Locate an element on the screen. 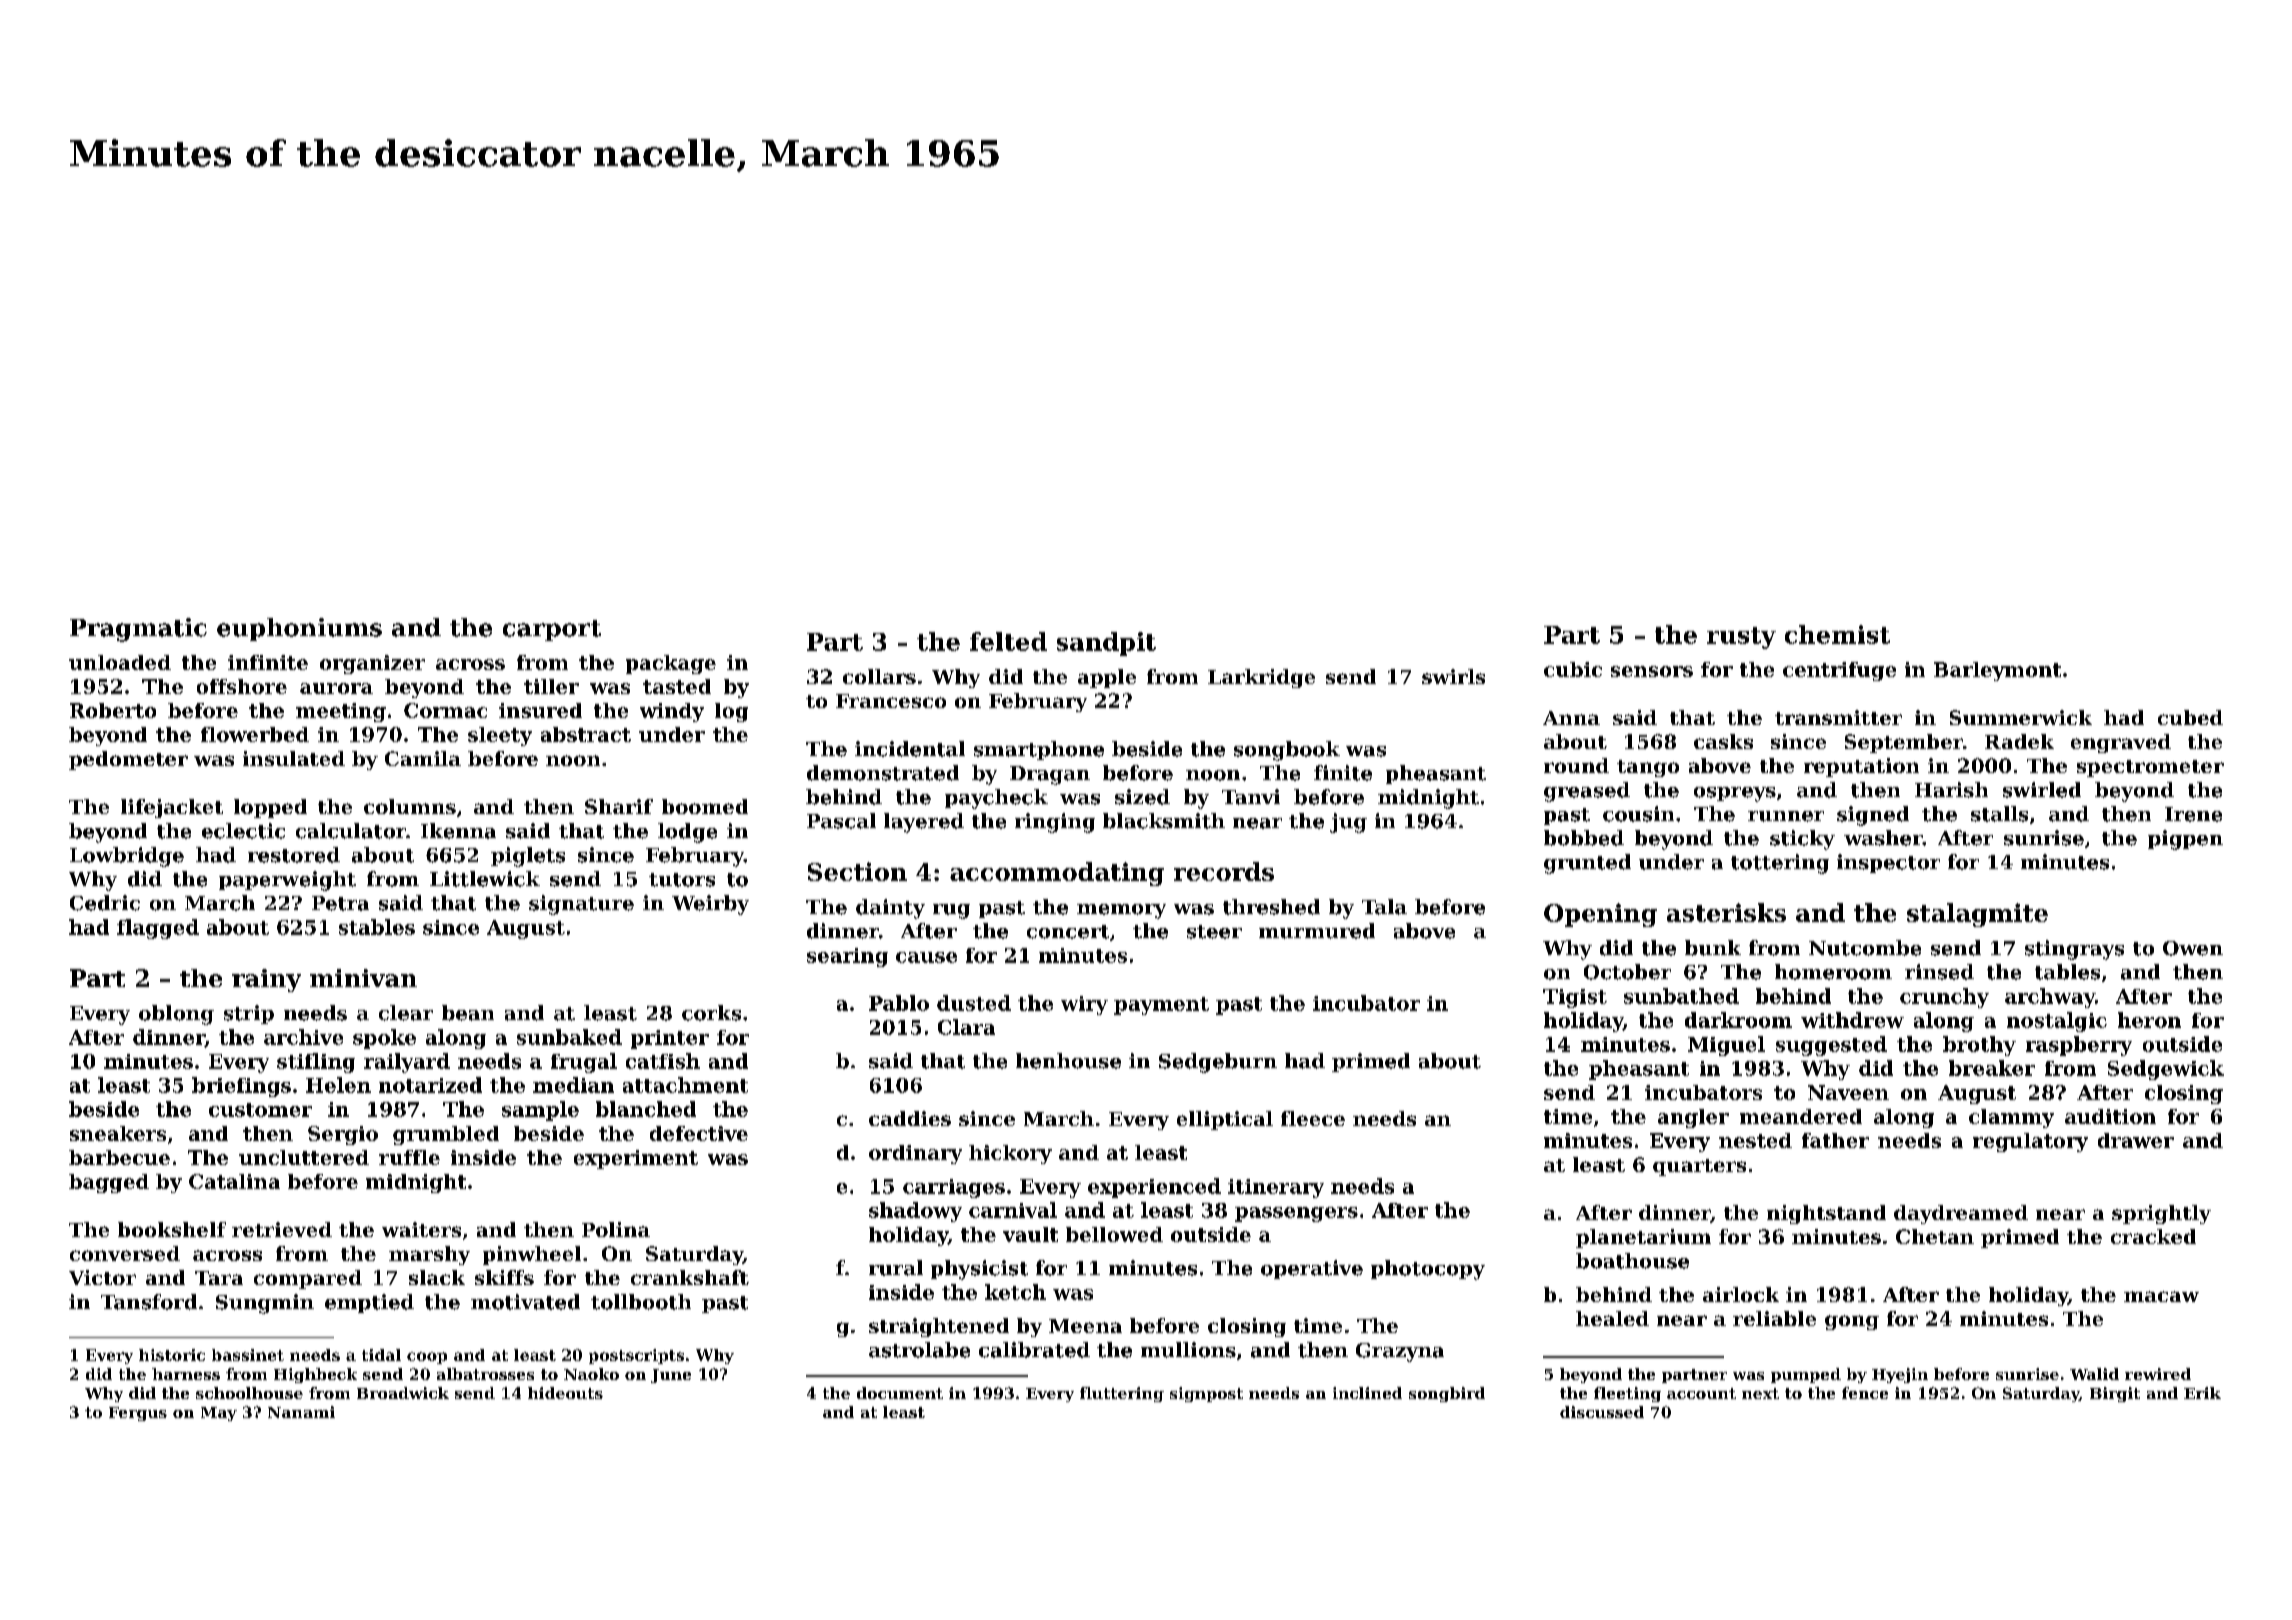 This screenshot has height=1620, width=2292. Grazyna is located at coordinates (1400, 1352).
